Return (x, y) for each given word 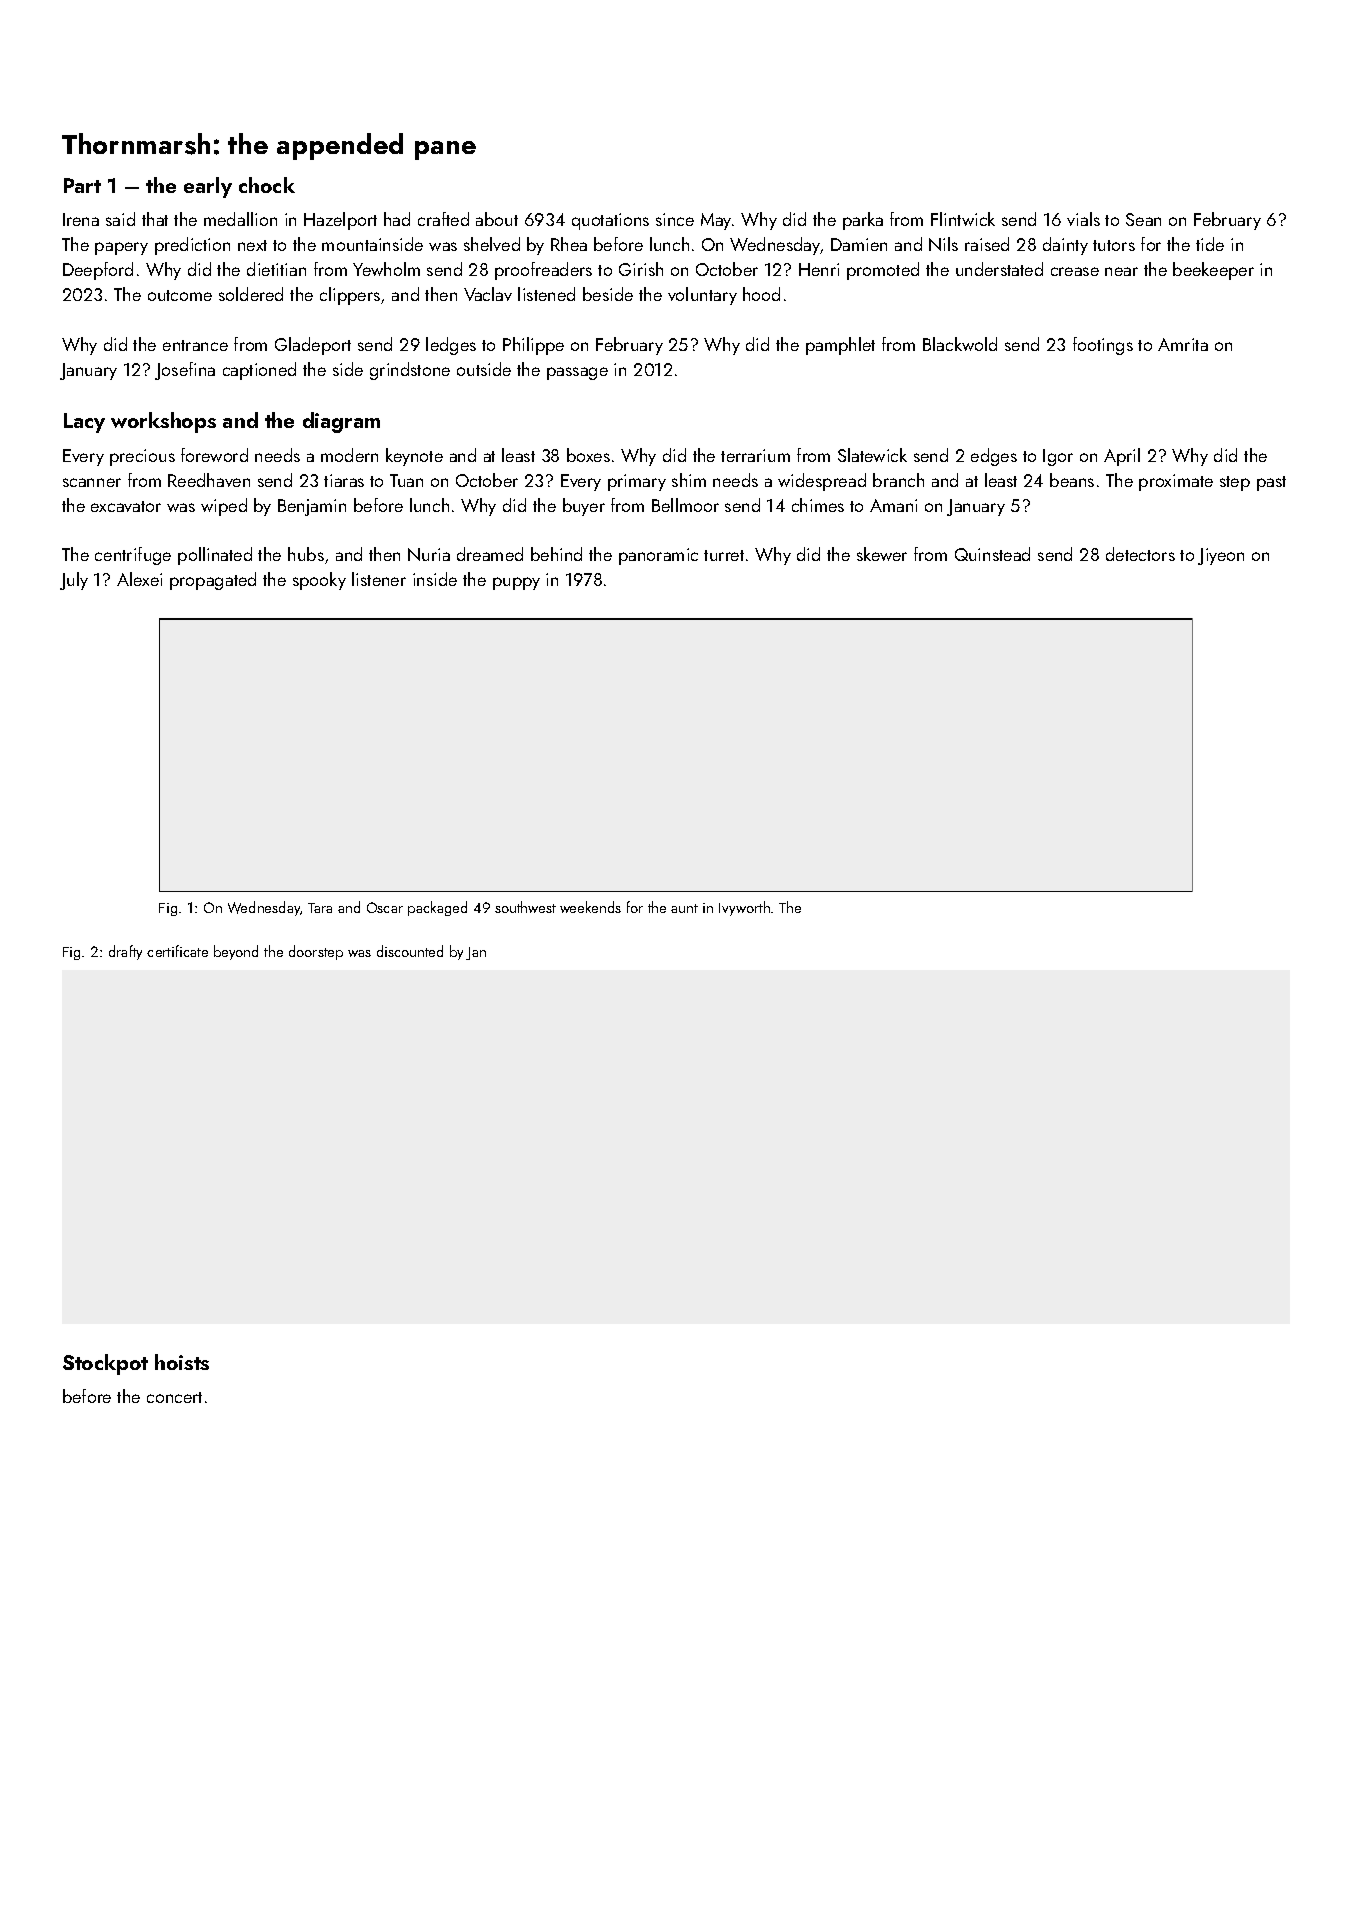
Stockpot (105, 1364)
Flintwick (963, 219)
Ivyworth (744, 908)
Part (82, 185)
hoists (182, 1362)
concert (174, 1397)
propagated (213, 581)
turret (724, 555)
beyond (236, 952)
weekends (590, 907)
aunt (684, 908)
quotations (610, 221)
